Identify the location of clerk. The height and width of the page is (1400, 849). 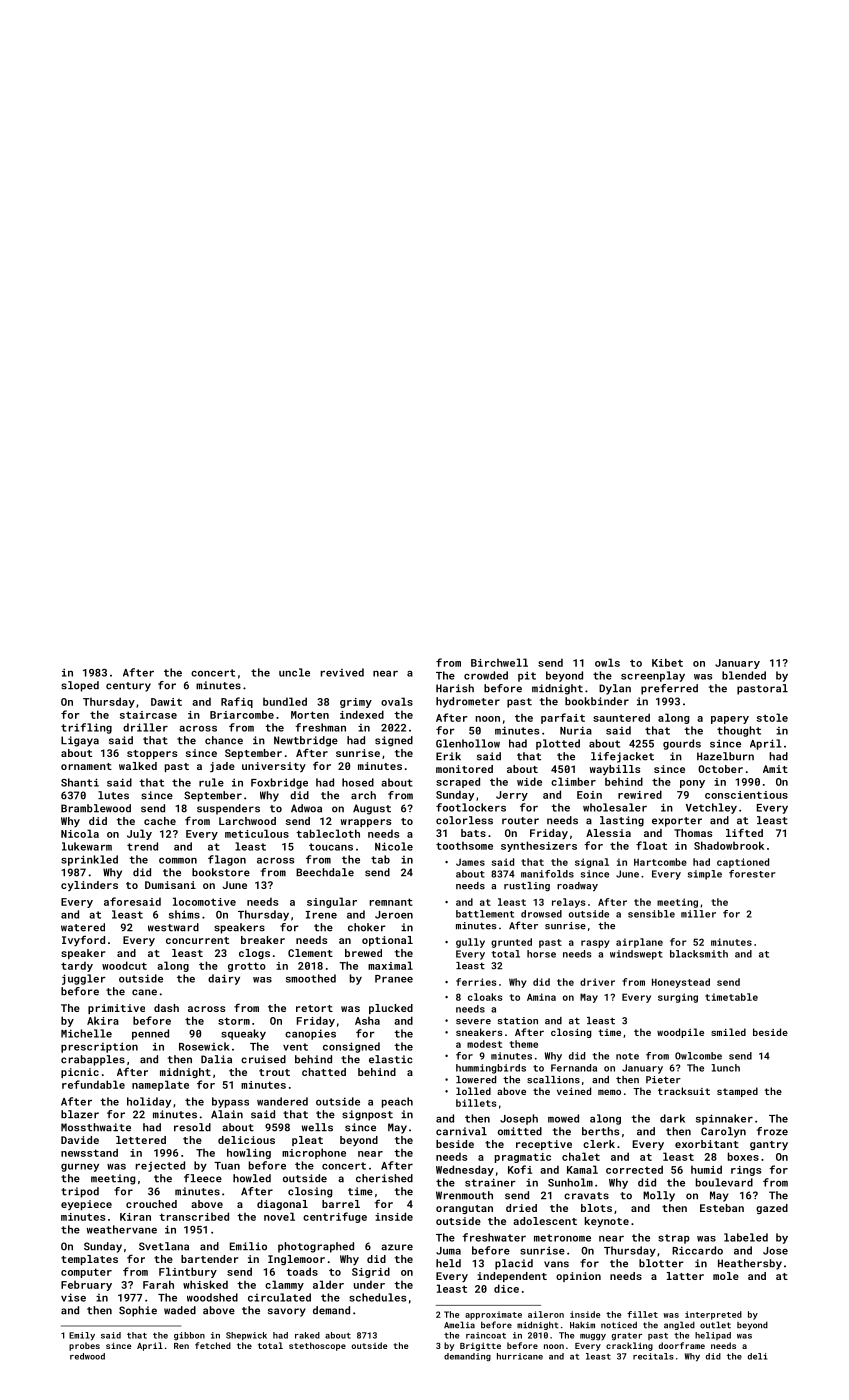
(599, 1144).
